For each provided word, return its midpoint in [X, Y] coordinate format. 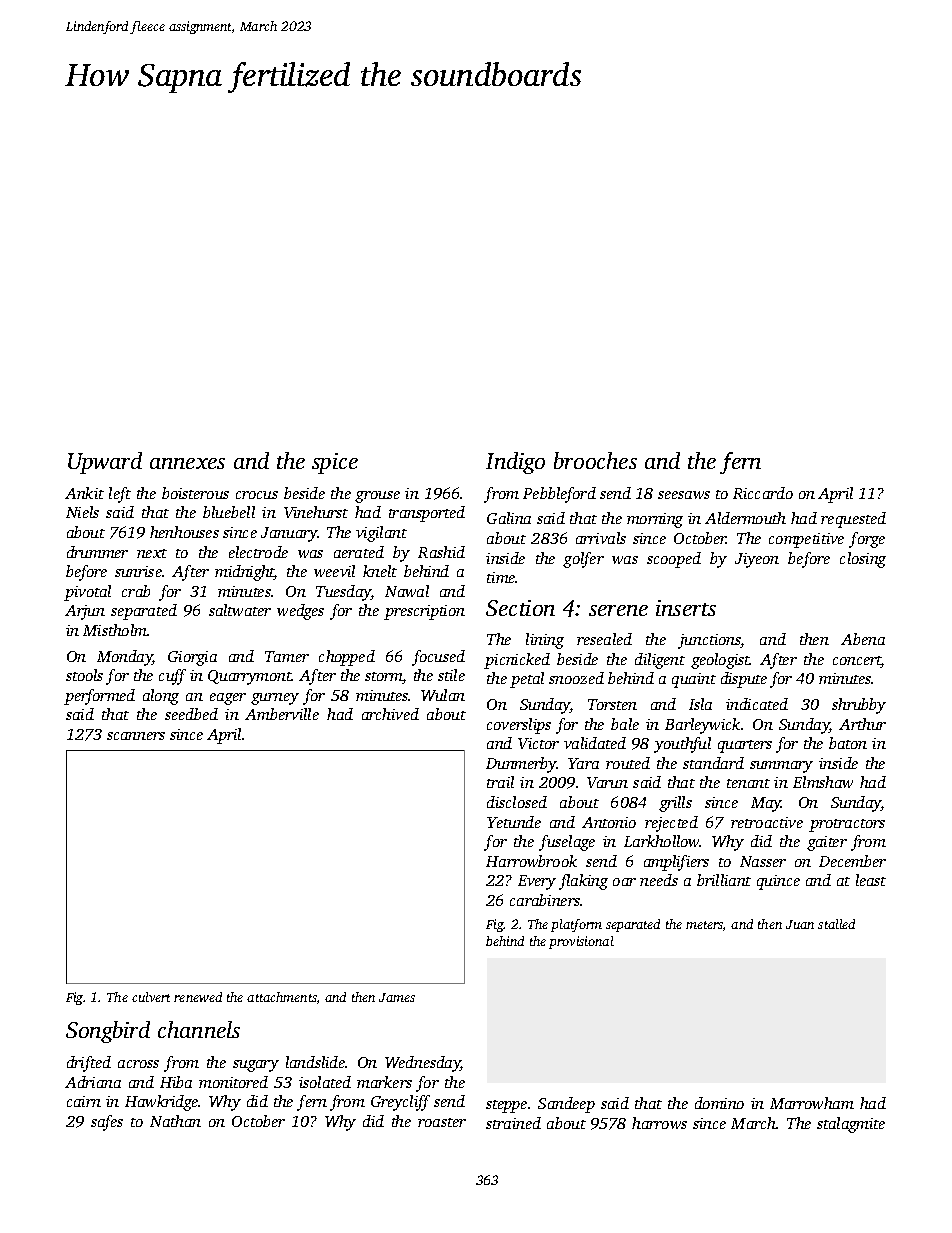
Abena [863, 639]
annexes [187, 463]
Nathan [175, 1121]
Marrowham [812, 1103]
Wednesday [423, 1064]
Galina [509, 518]
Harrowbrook [531, 861]
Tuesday [343, 593]
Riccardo [763, 493]
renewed [198, 997]
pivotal [87, 593]
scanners [136, 736]
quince [778, 882]
